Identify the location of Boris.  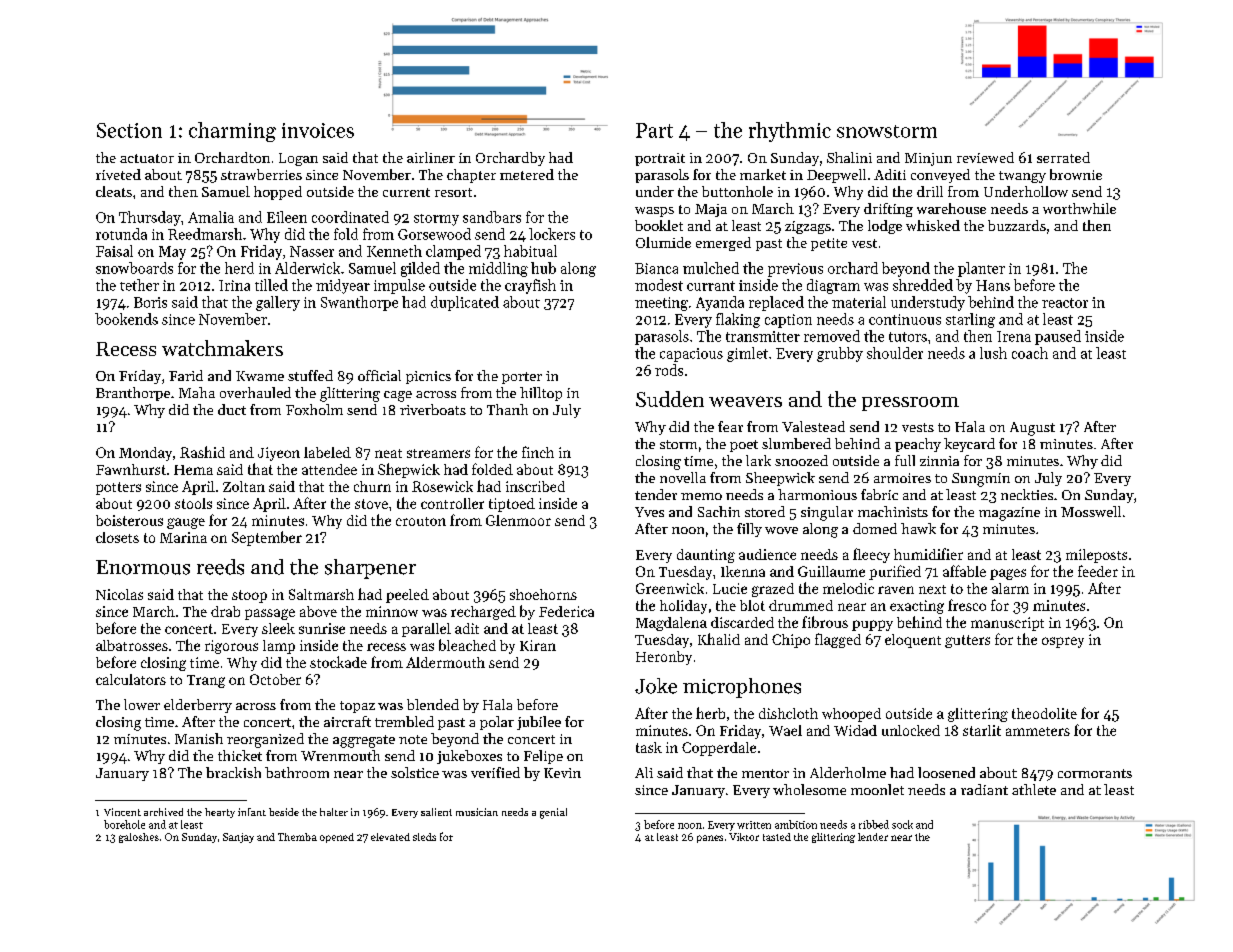
(150, 302).
